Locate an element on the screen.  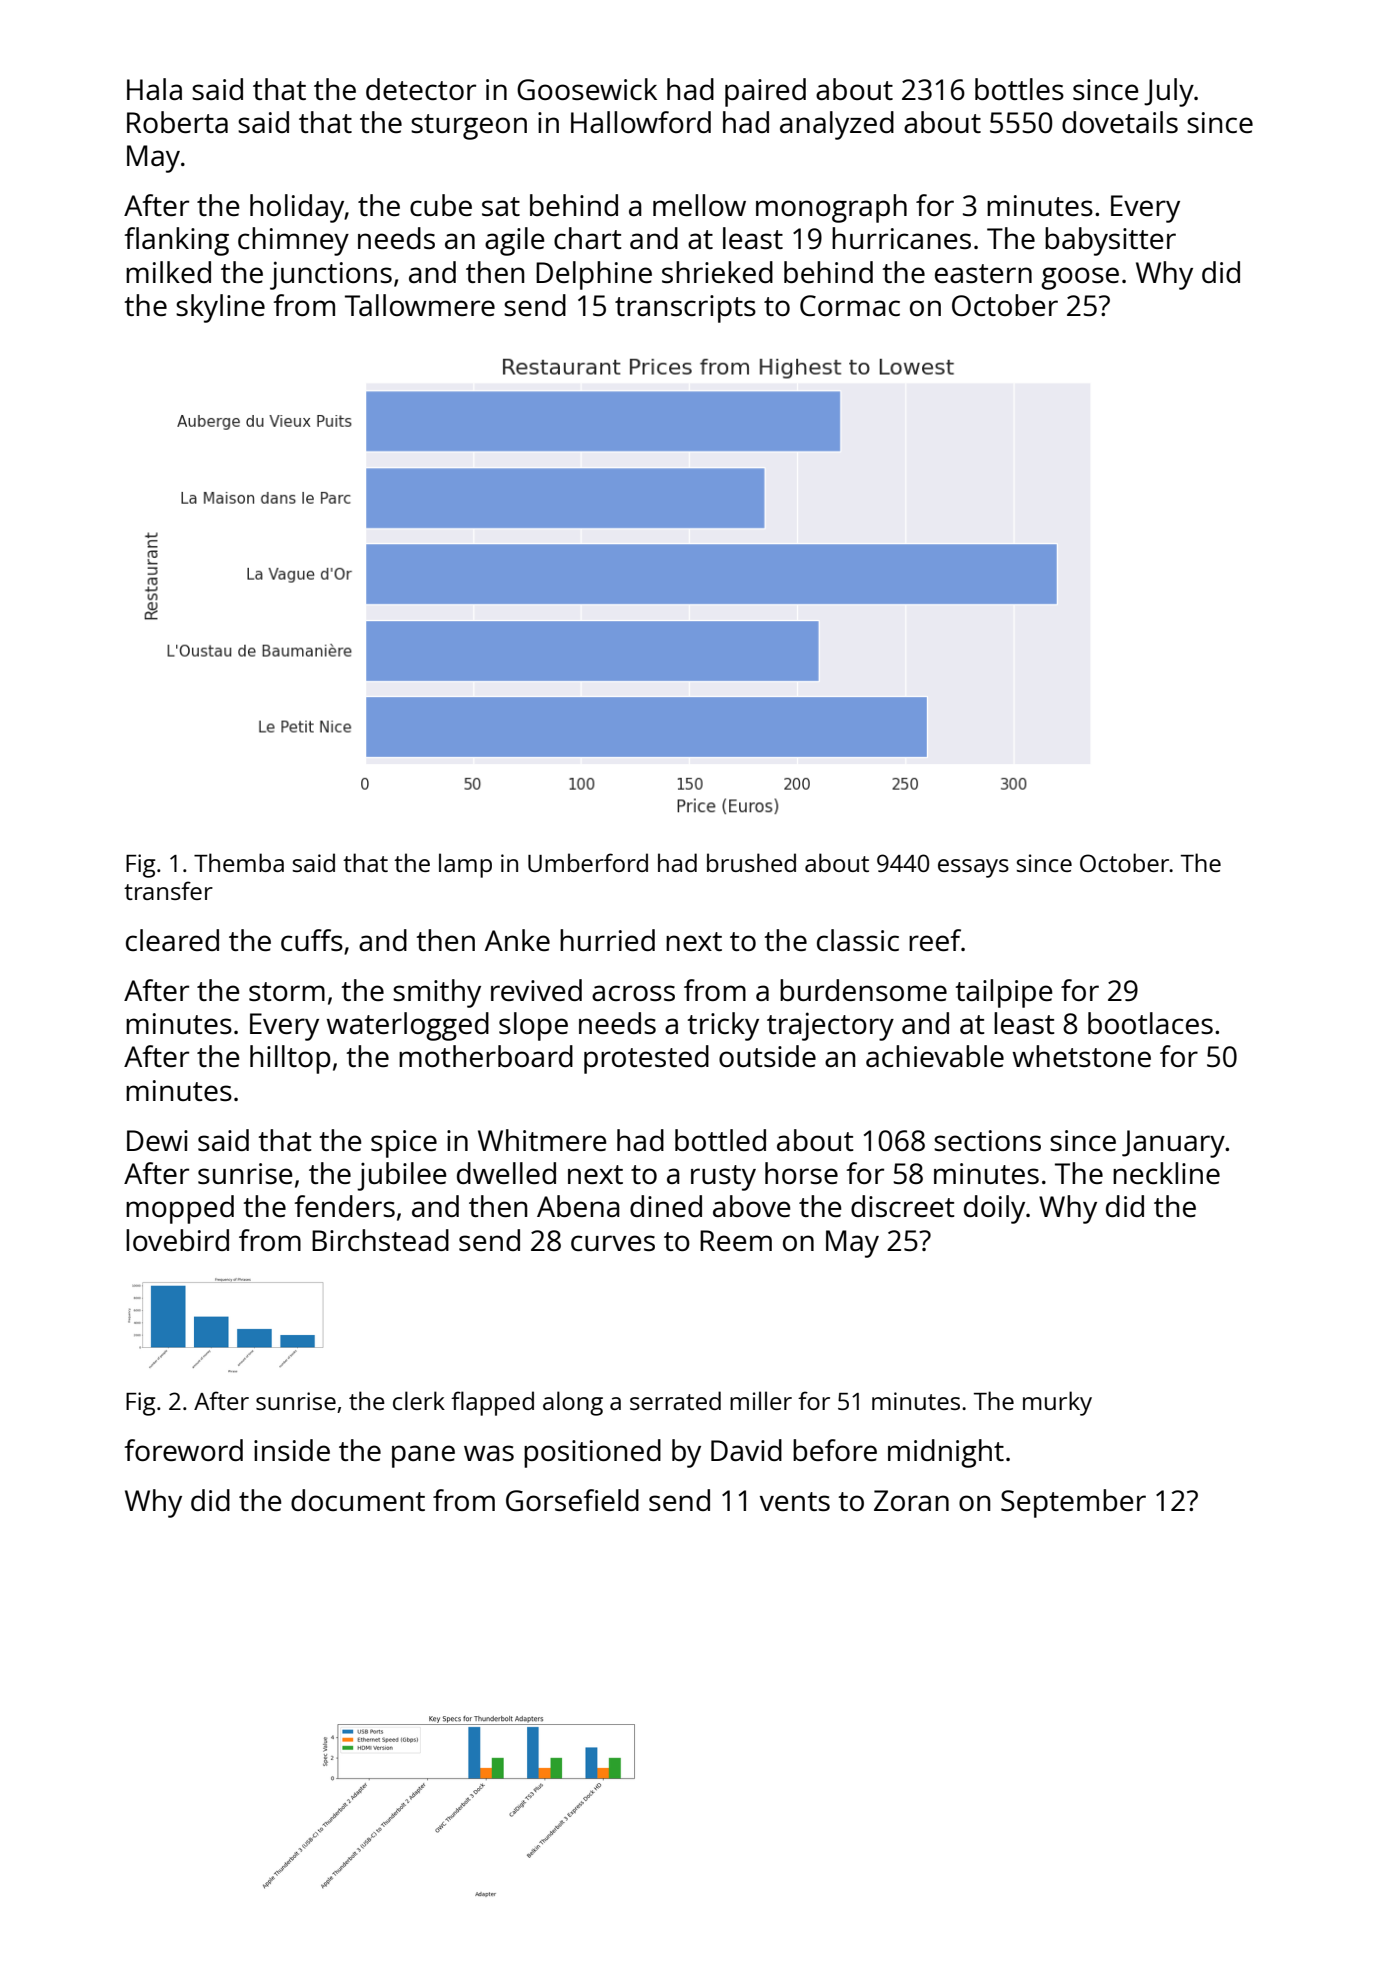
dovetails is located at coordinates (1120, 122).
